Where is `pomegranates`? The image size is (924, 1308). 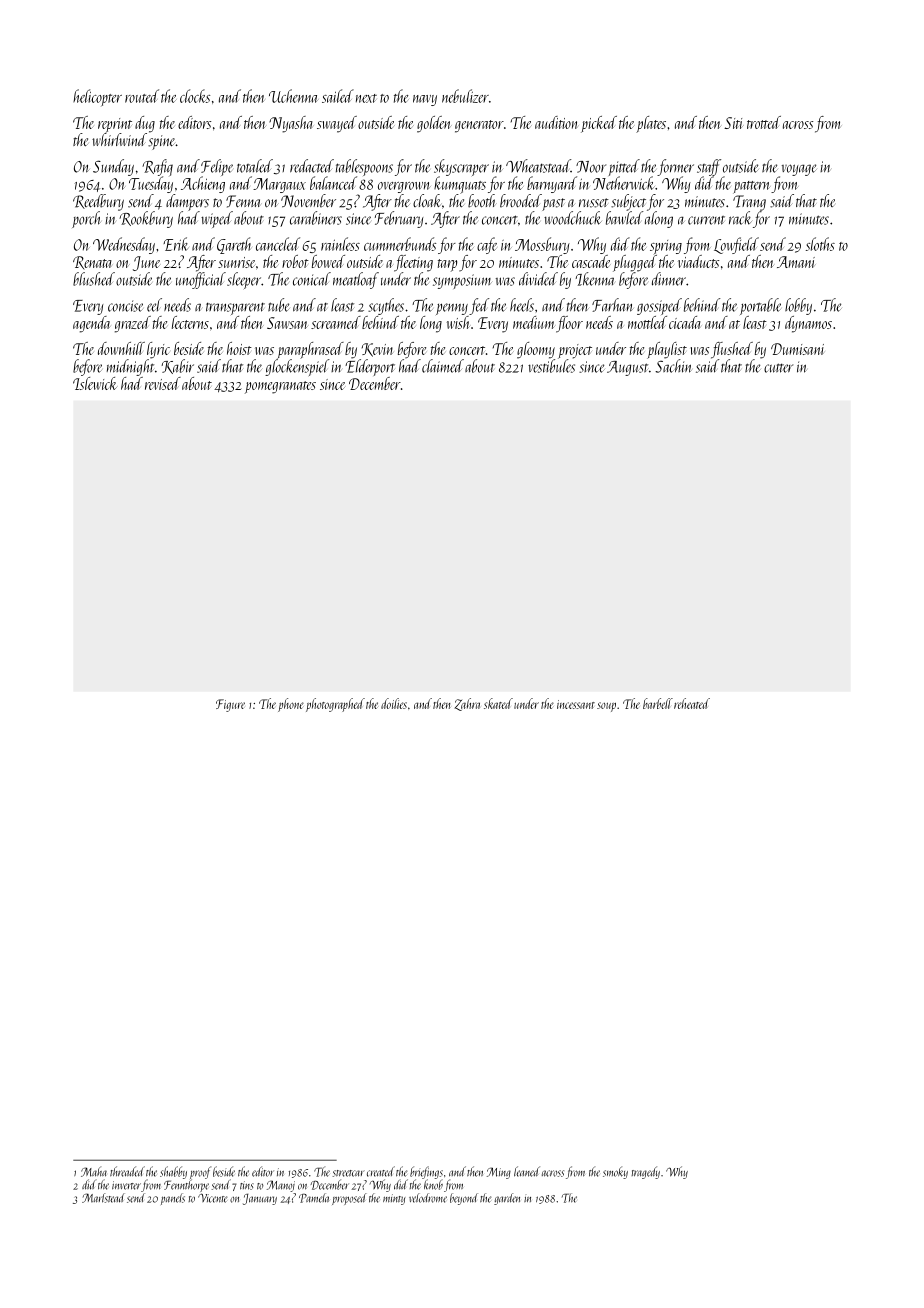
pomegranates is located at coordinates (280, 387).
